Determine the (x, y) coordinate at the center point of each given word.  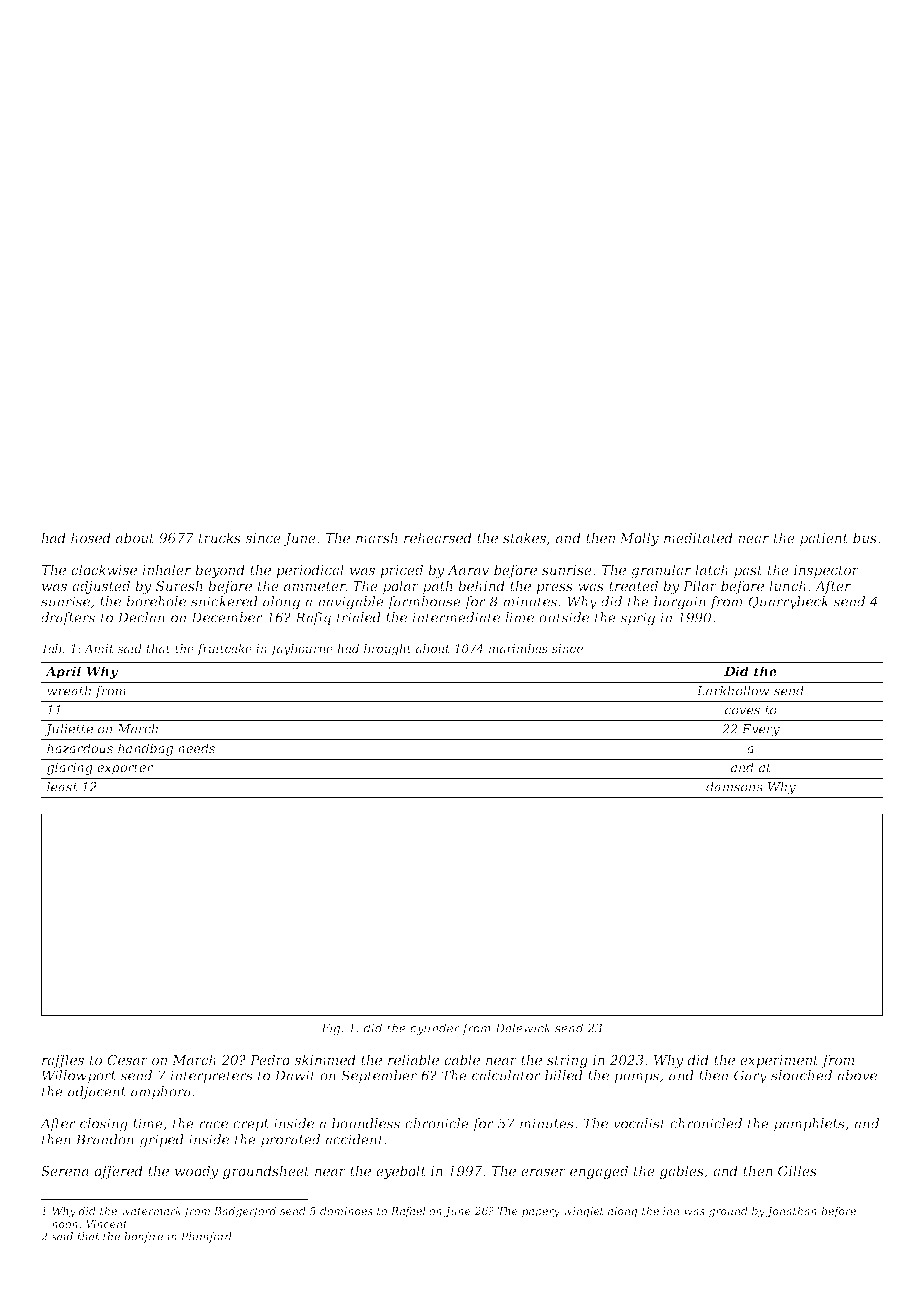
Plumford (206, 1237)
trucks (220, 537)
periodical (310, 571)
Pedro (270, 1059)
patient (824, 539)
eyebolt (401, 1172)
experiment (779, 1061)
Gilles (797, 1170)
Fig (331, 1029)
